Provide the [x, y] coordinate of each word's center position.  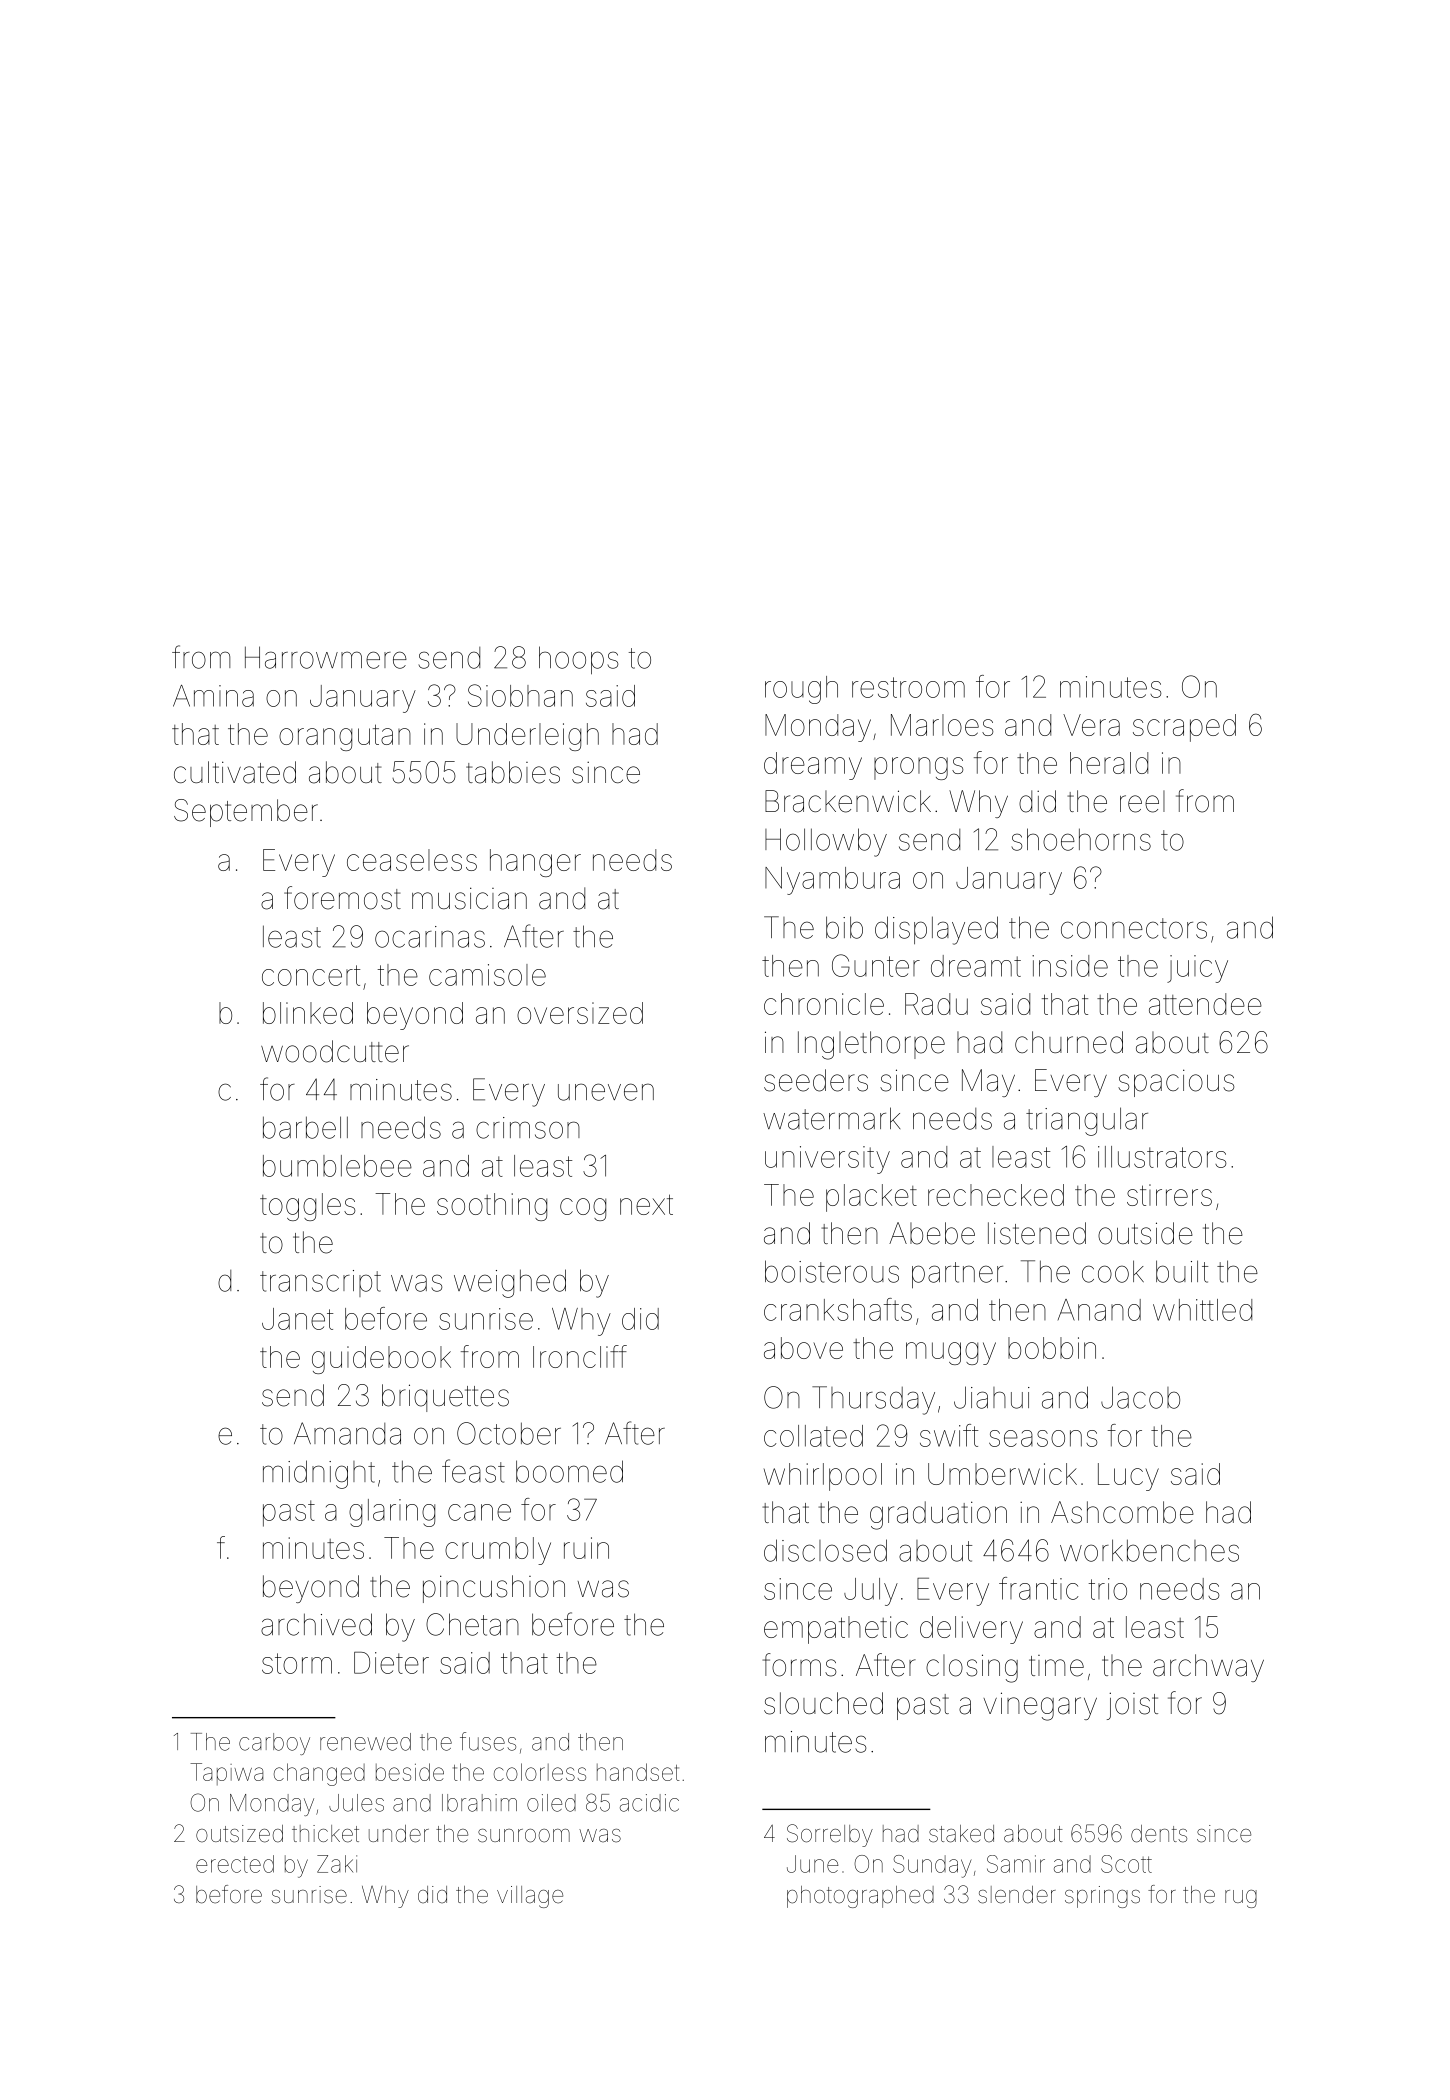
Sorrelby [830, 1835]
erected [235, 1864]
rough [801, 690]
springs [1102, 1897]
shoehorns [1081, 839]
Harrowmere [326, 657]
